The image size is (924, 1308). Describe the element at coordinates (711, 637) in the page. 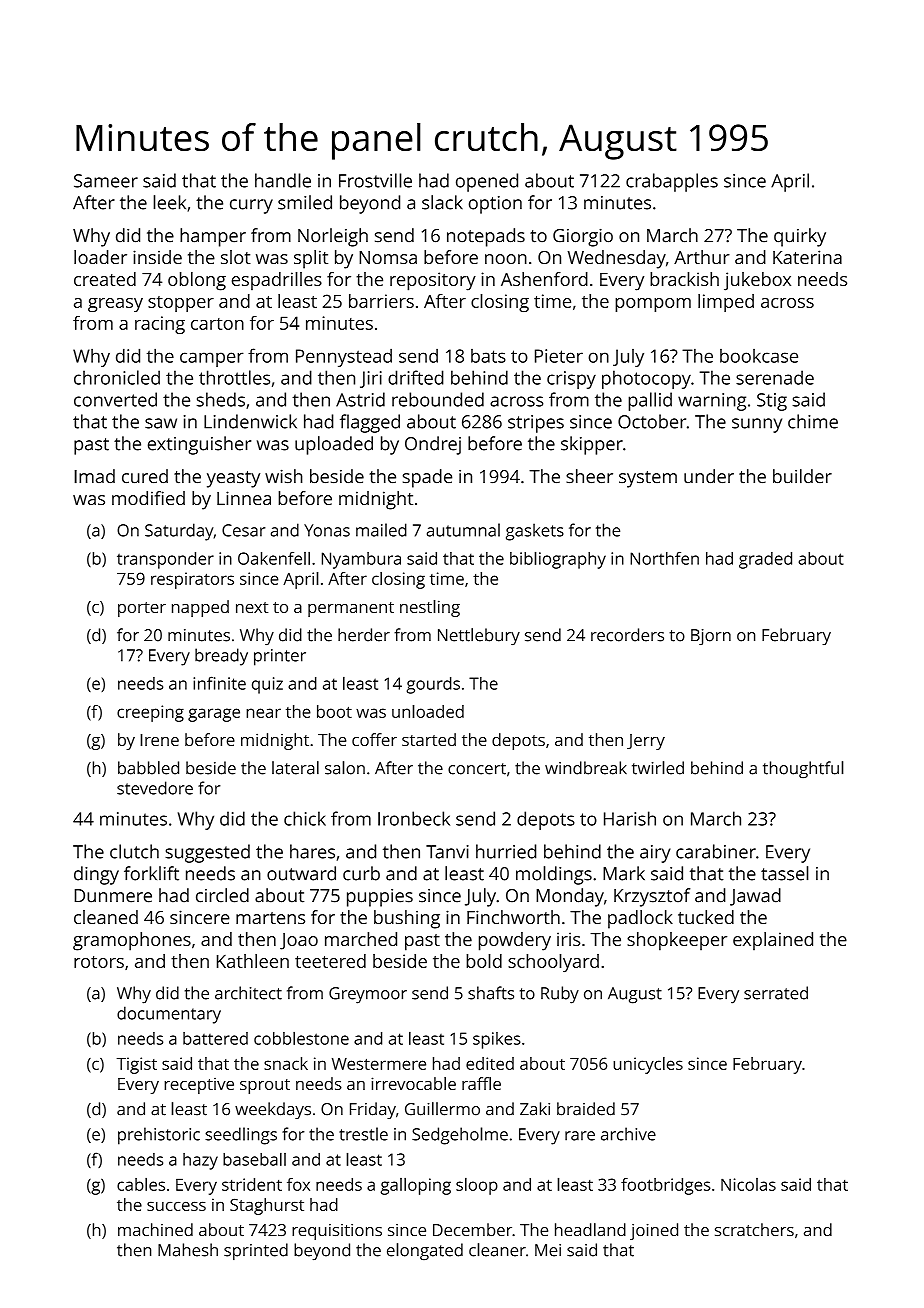

I see `Bjorn` at that location.
